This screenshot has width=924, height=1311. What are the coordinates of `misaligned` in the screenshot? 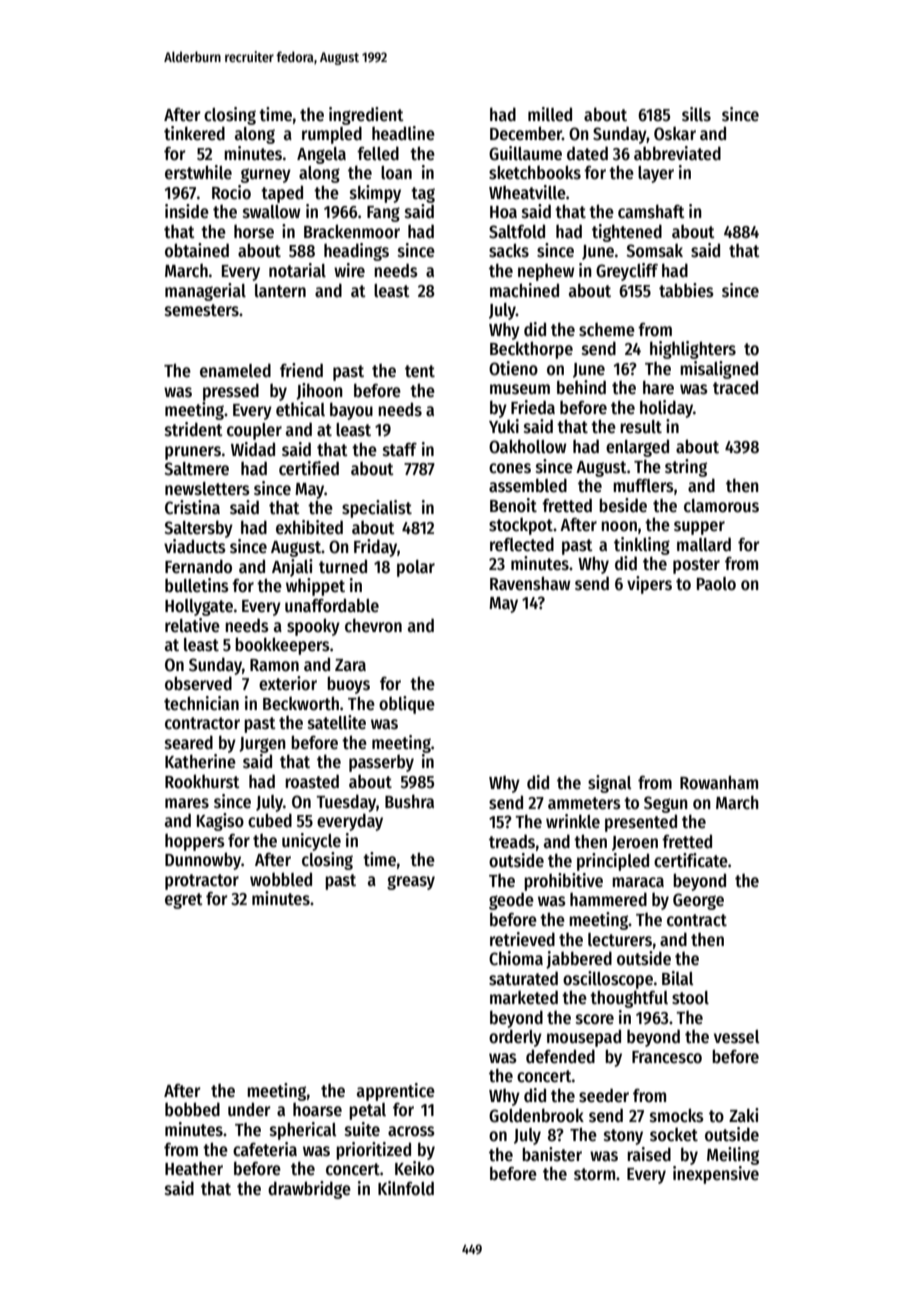 It's located at (719, 370).
